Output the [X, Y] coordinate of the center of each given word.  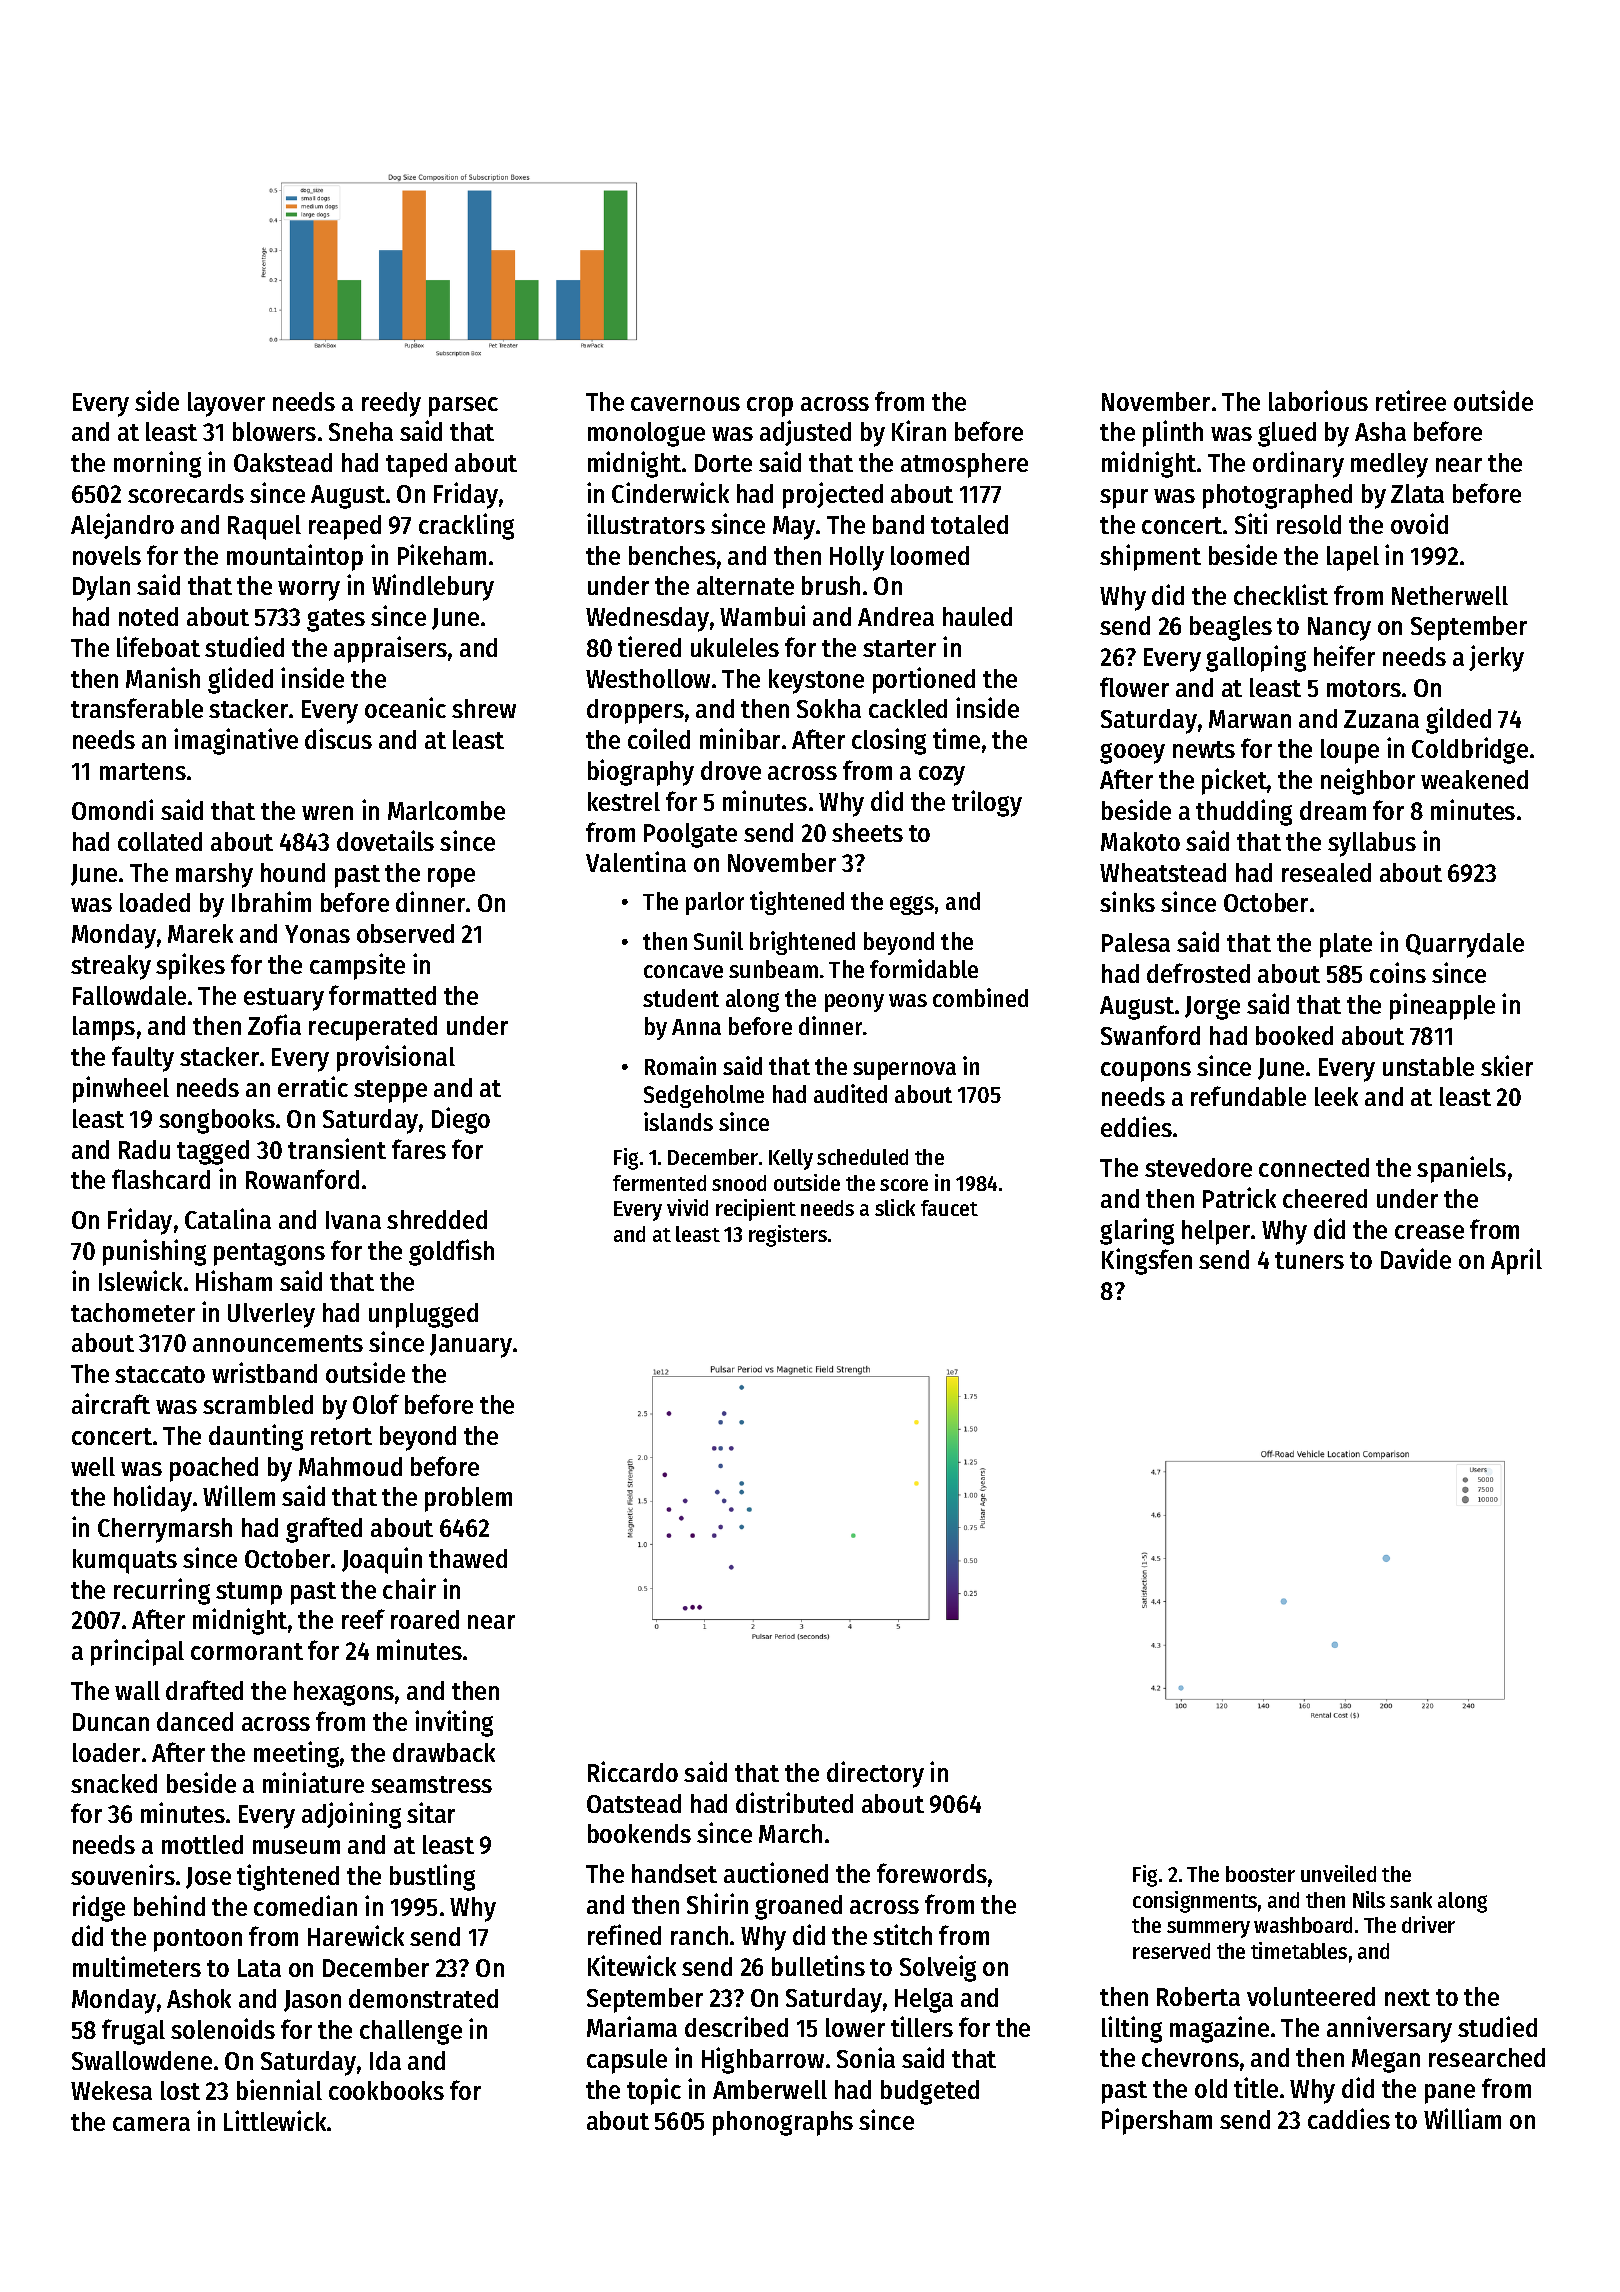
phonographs [783, 2123]
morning [157, 464]
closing [889, 741]
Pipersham [1157, 2121]
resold [1309, 524]
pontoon [198, 1940]
